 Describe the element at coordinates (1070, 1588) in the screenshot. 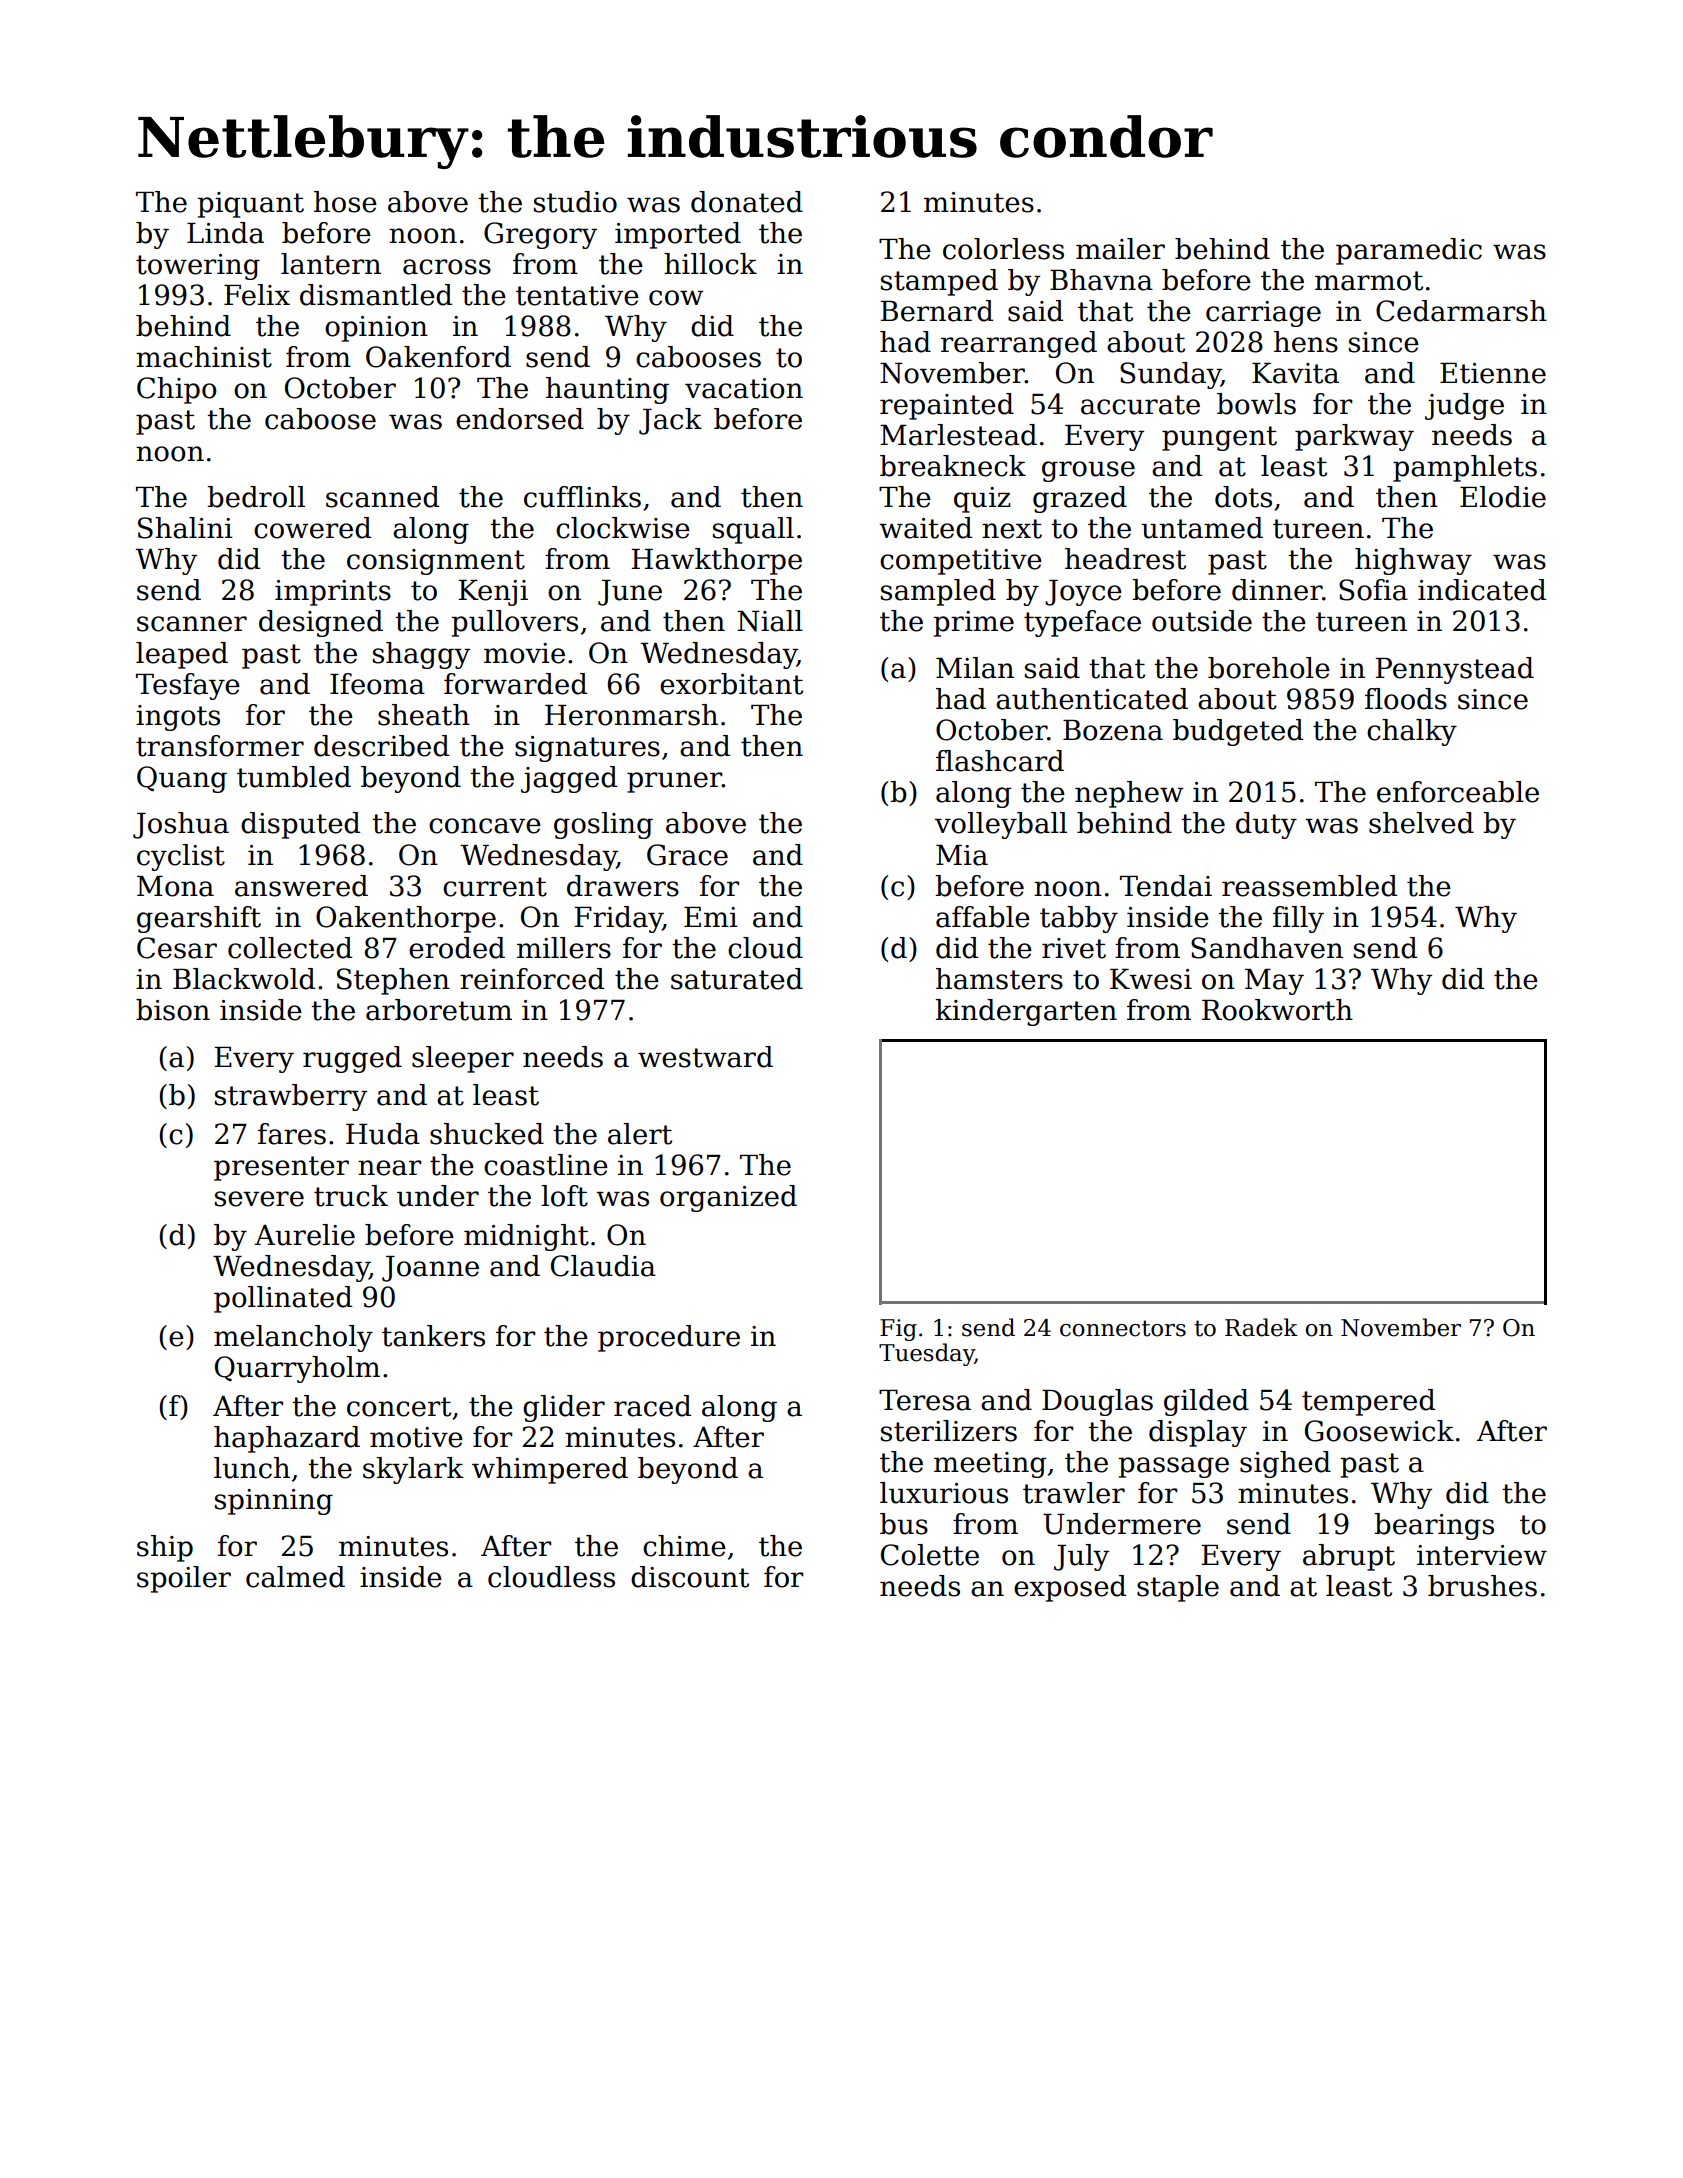

I see `exposed` at that location.
